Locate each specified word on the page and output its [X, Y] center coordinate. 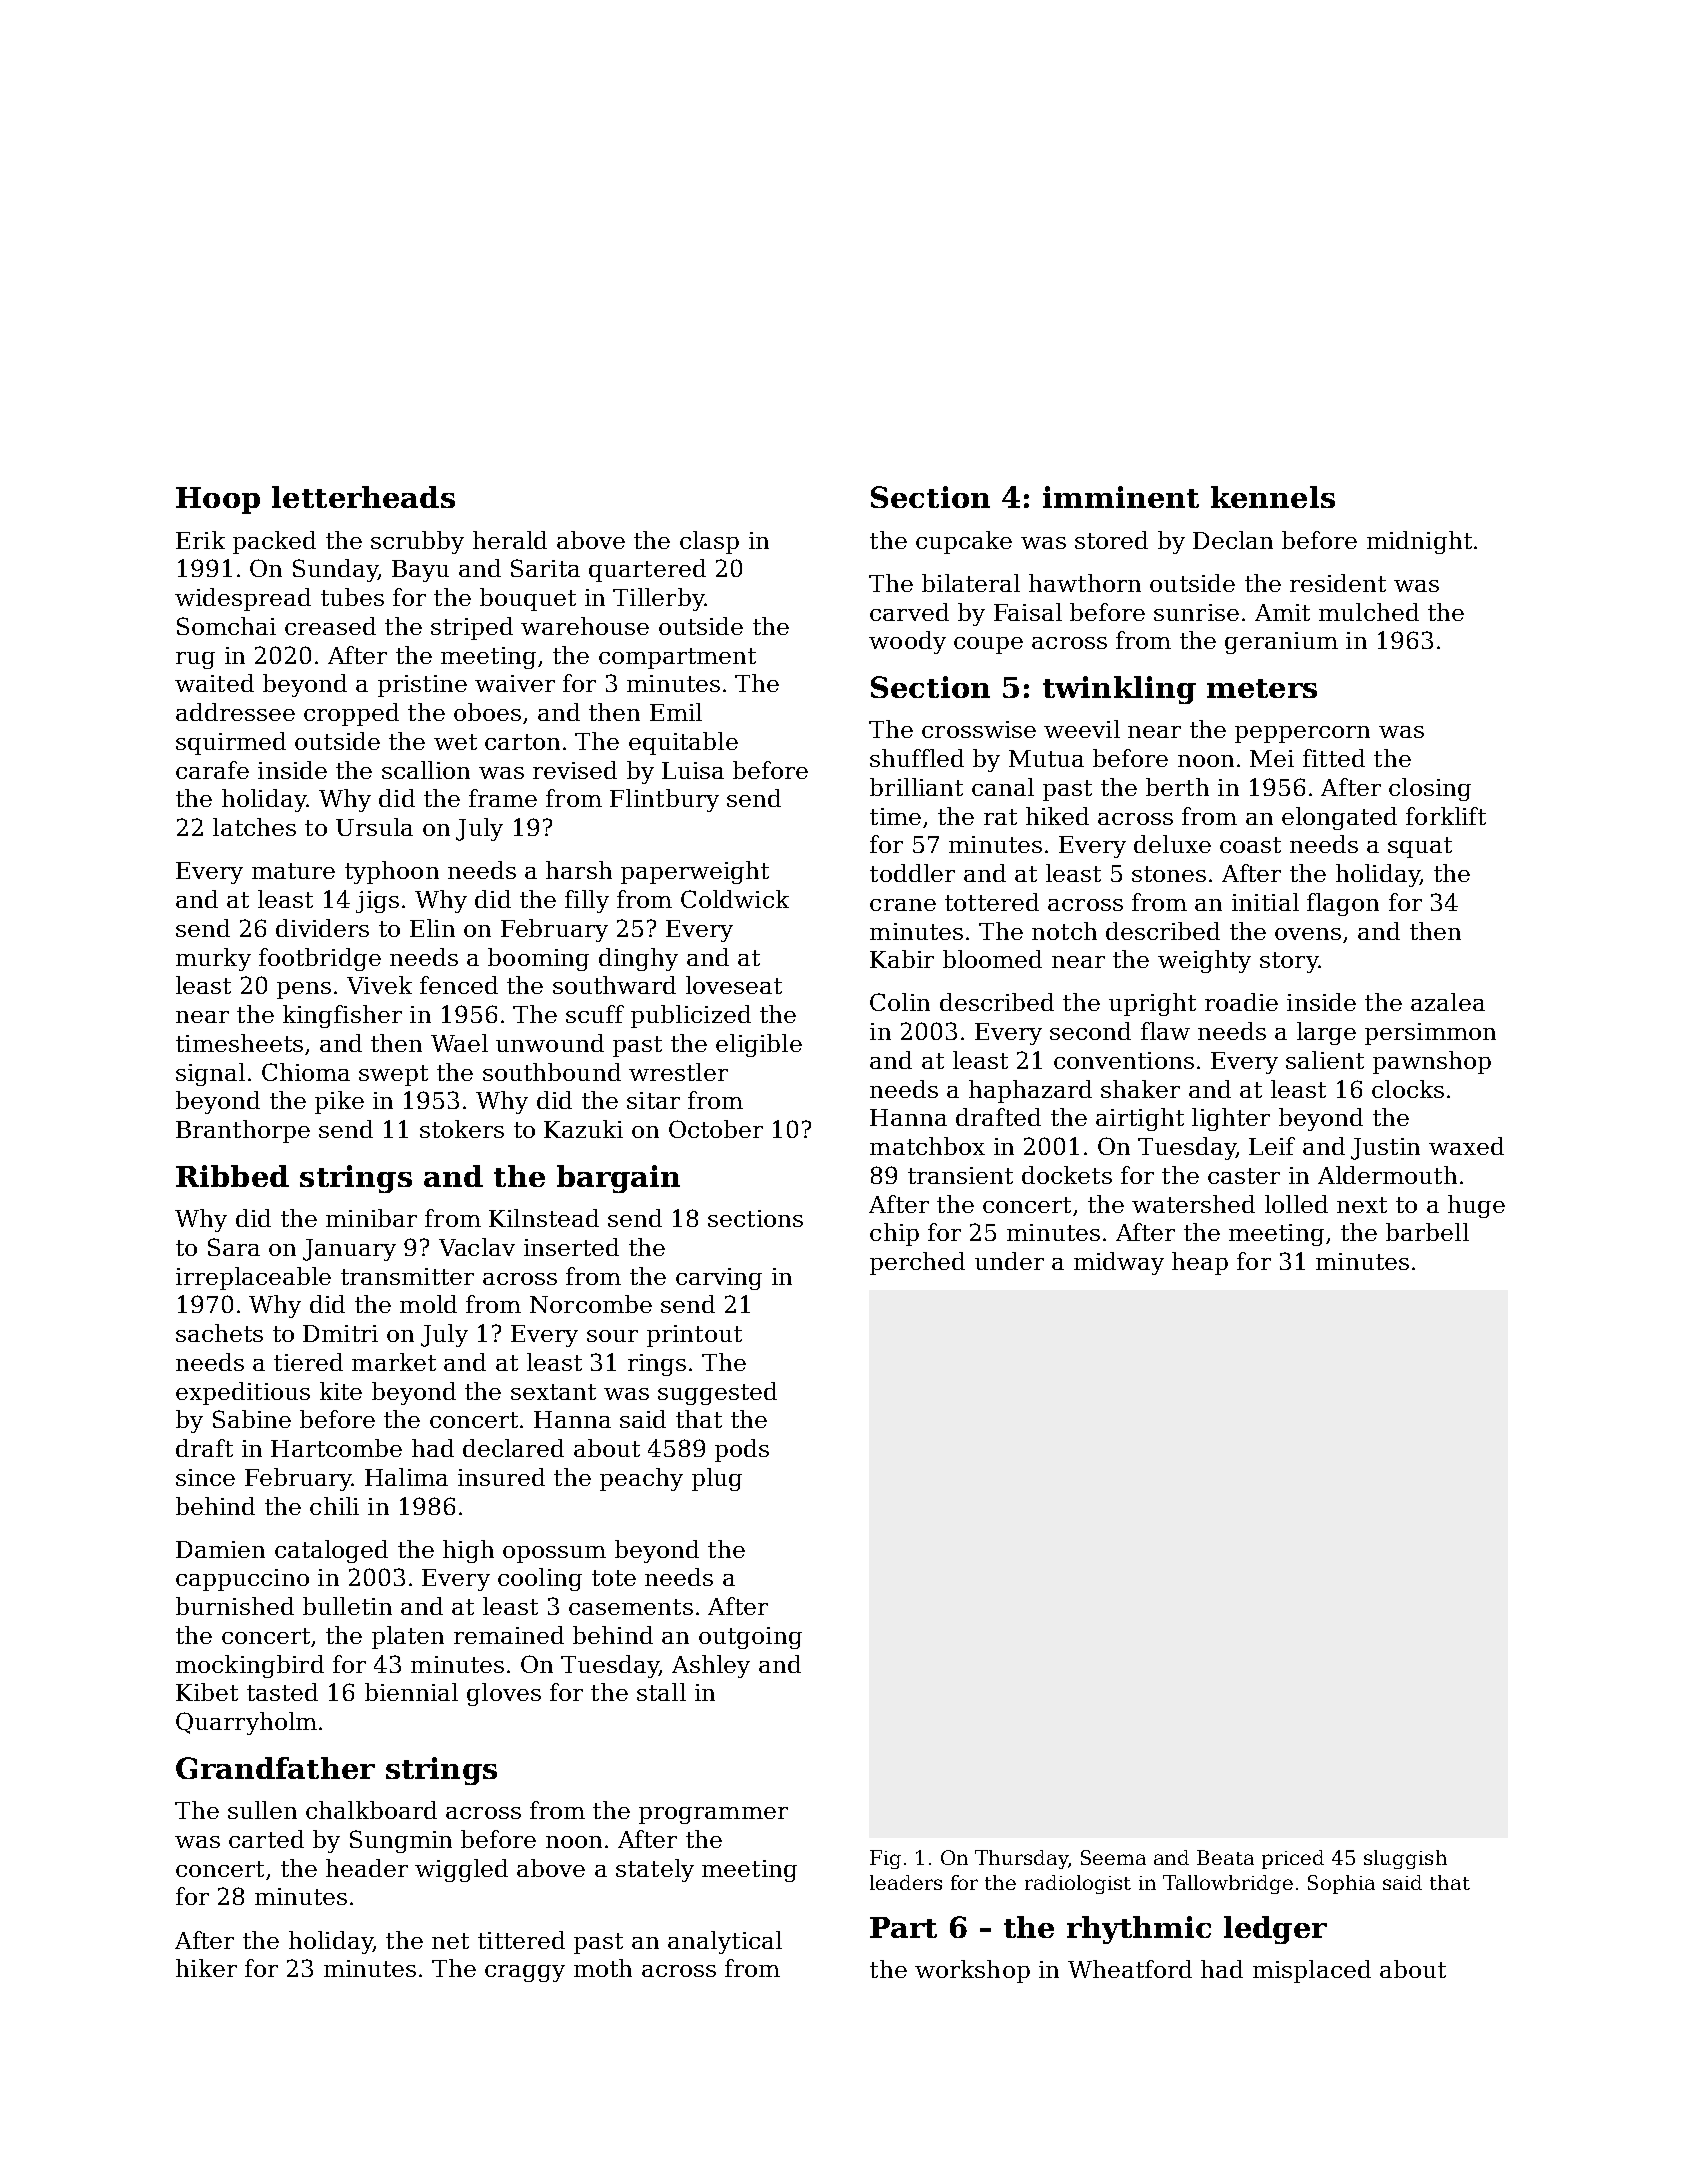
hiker [206, 1968]
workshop [972, 1971]
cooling [540, 1579]
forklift [1446, 816]
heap [1200, 1263]
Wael [459, 1043]
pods [742, 1450]
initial [1265, 902]
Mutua [1046, 758]
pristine [422, 686]
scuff [595, 1014]
